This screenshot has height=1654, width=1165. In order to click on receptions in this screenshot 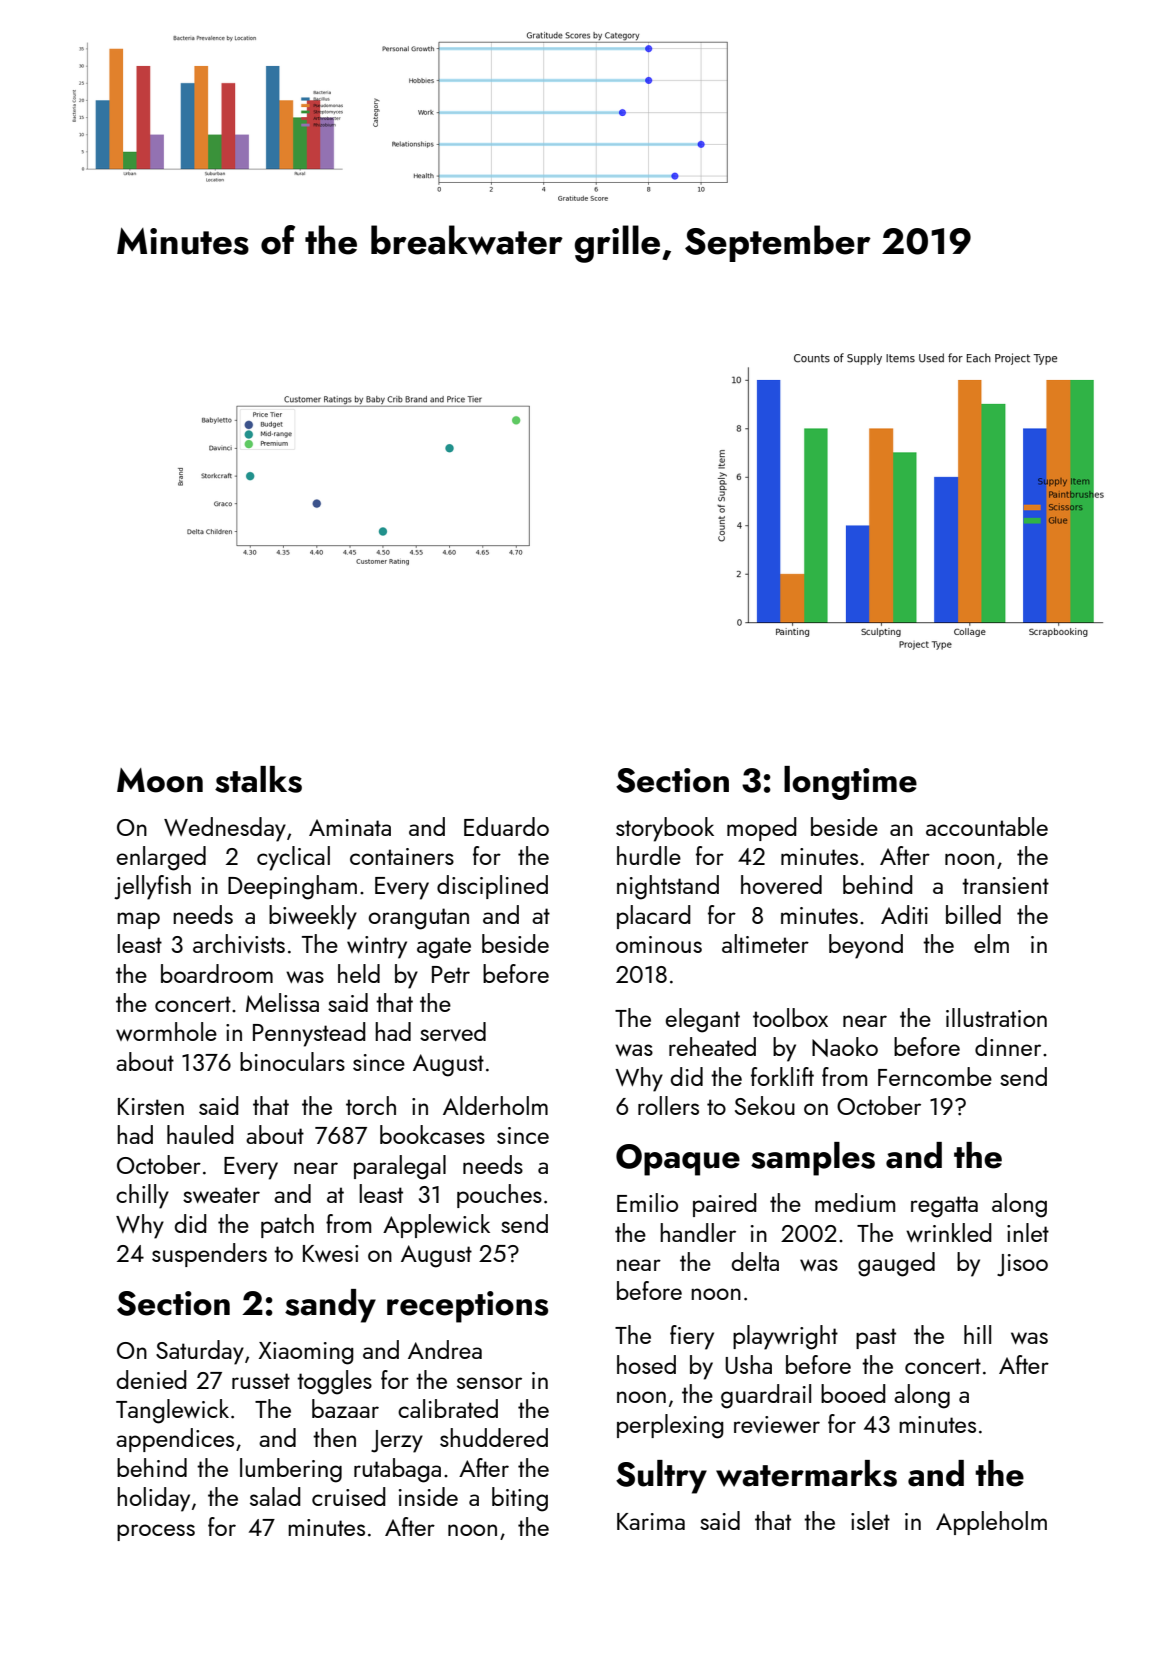, I will do `click(467, 1307)`.
